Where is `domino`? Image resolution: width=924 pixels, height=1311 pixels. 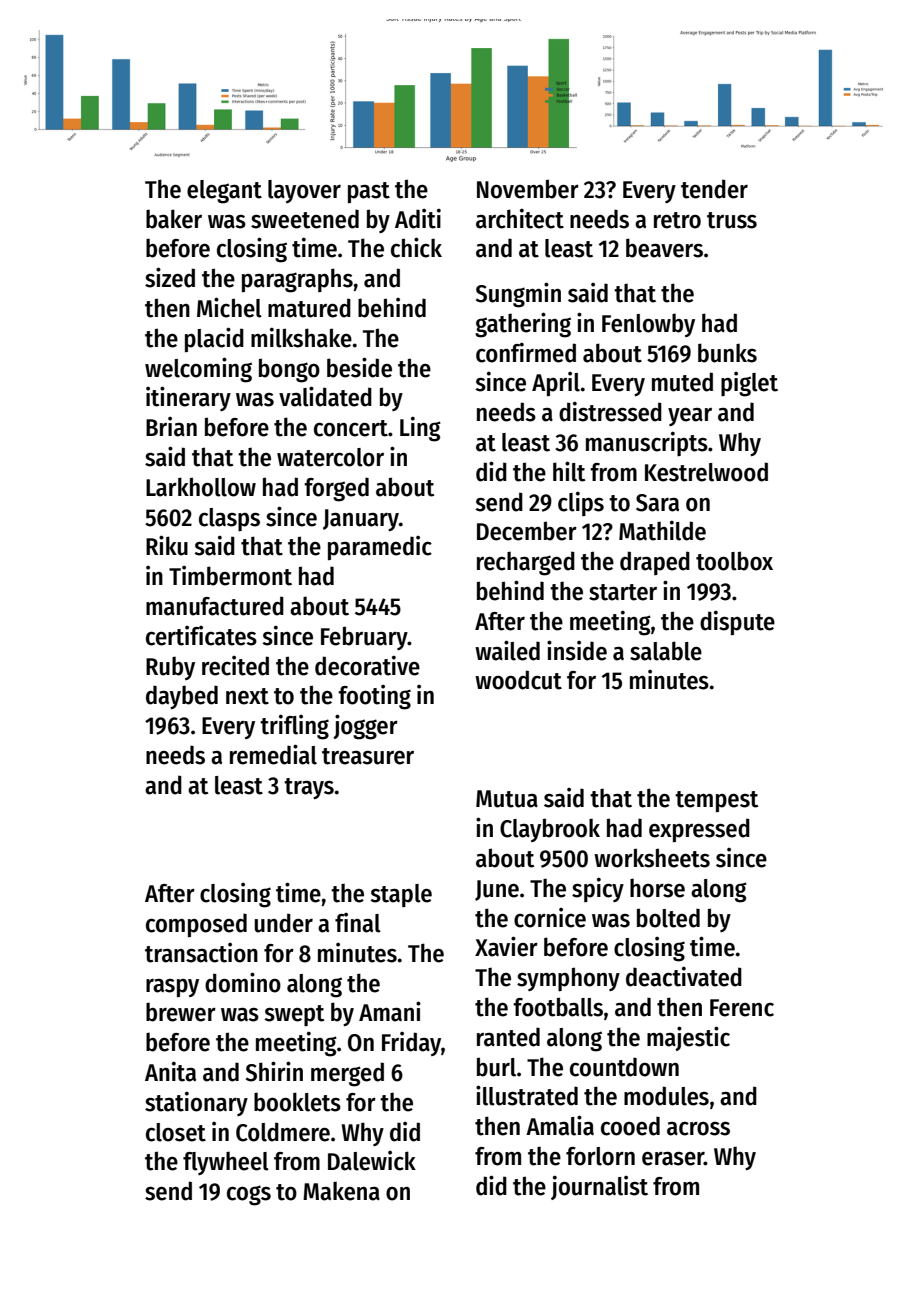
domino is located at coordinates (243, 982).
